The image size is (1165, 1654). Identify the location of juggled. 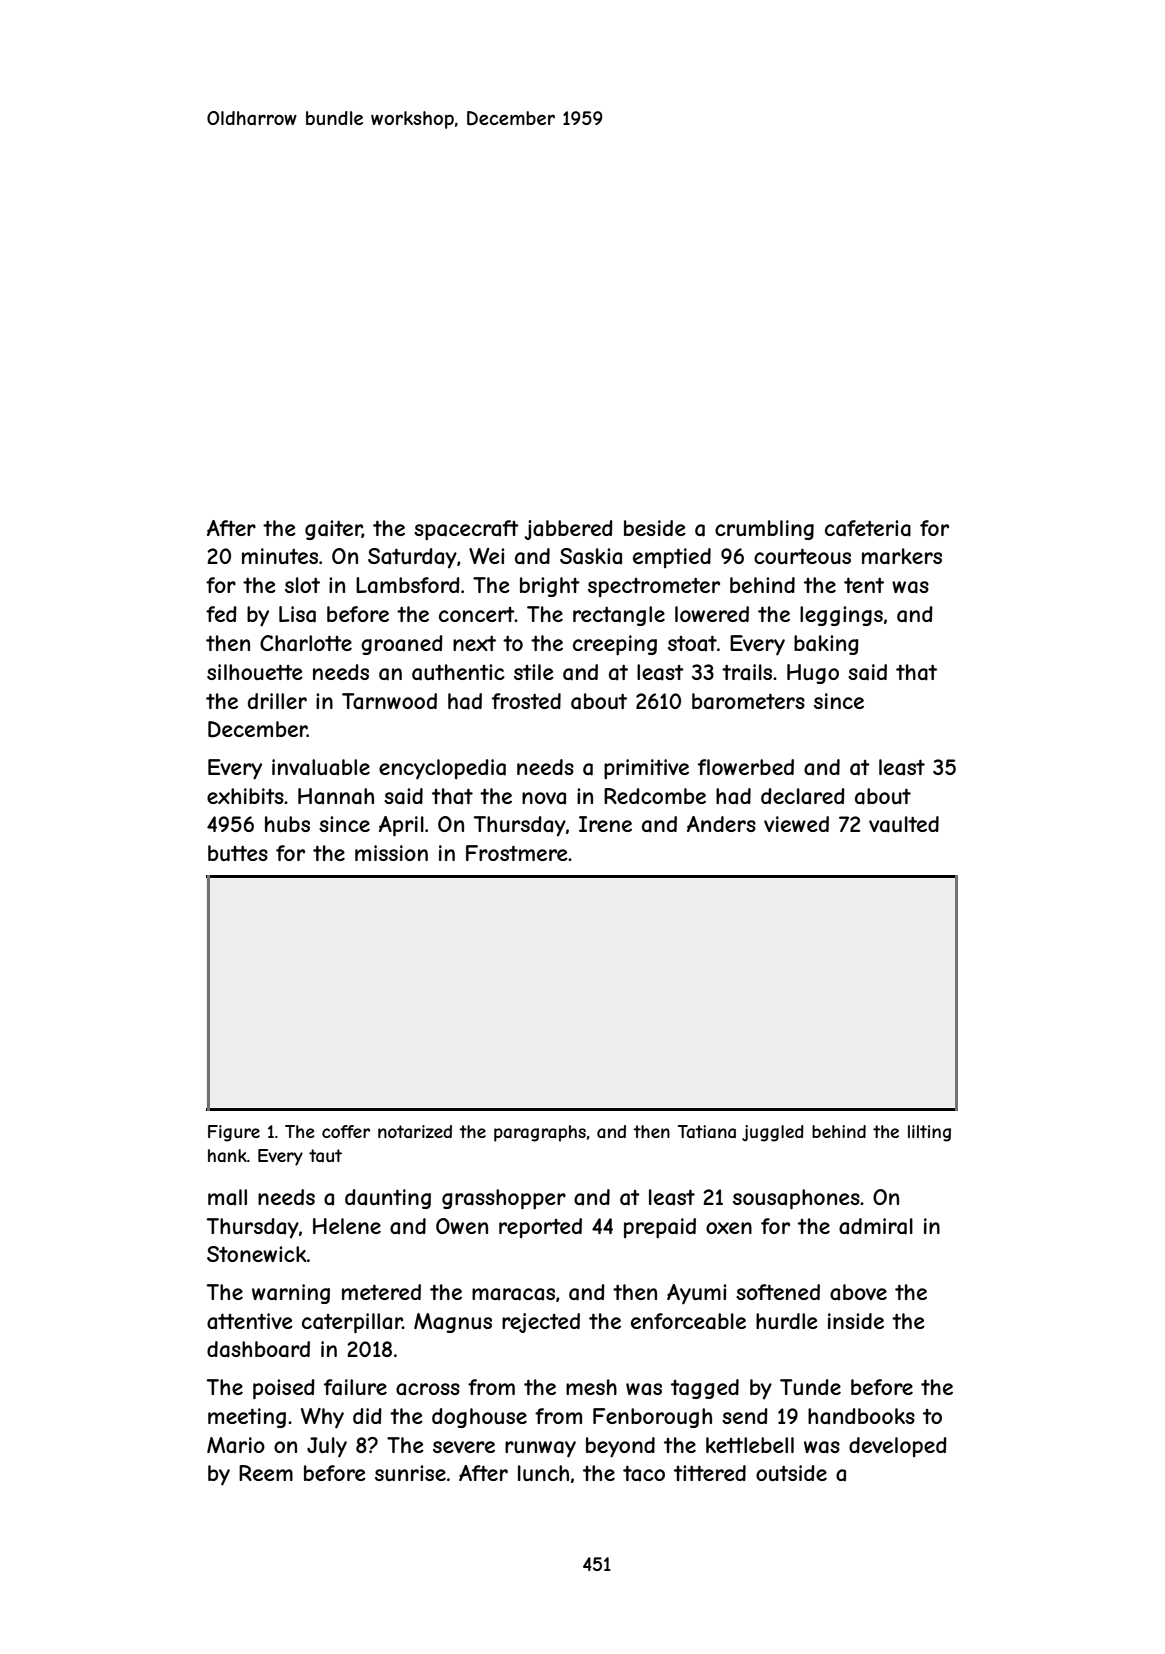
(773, 1133).
